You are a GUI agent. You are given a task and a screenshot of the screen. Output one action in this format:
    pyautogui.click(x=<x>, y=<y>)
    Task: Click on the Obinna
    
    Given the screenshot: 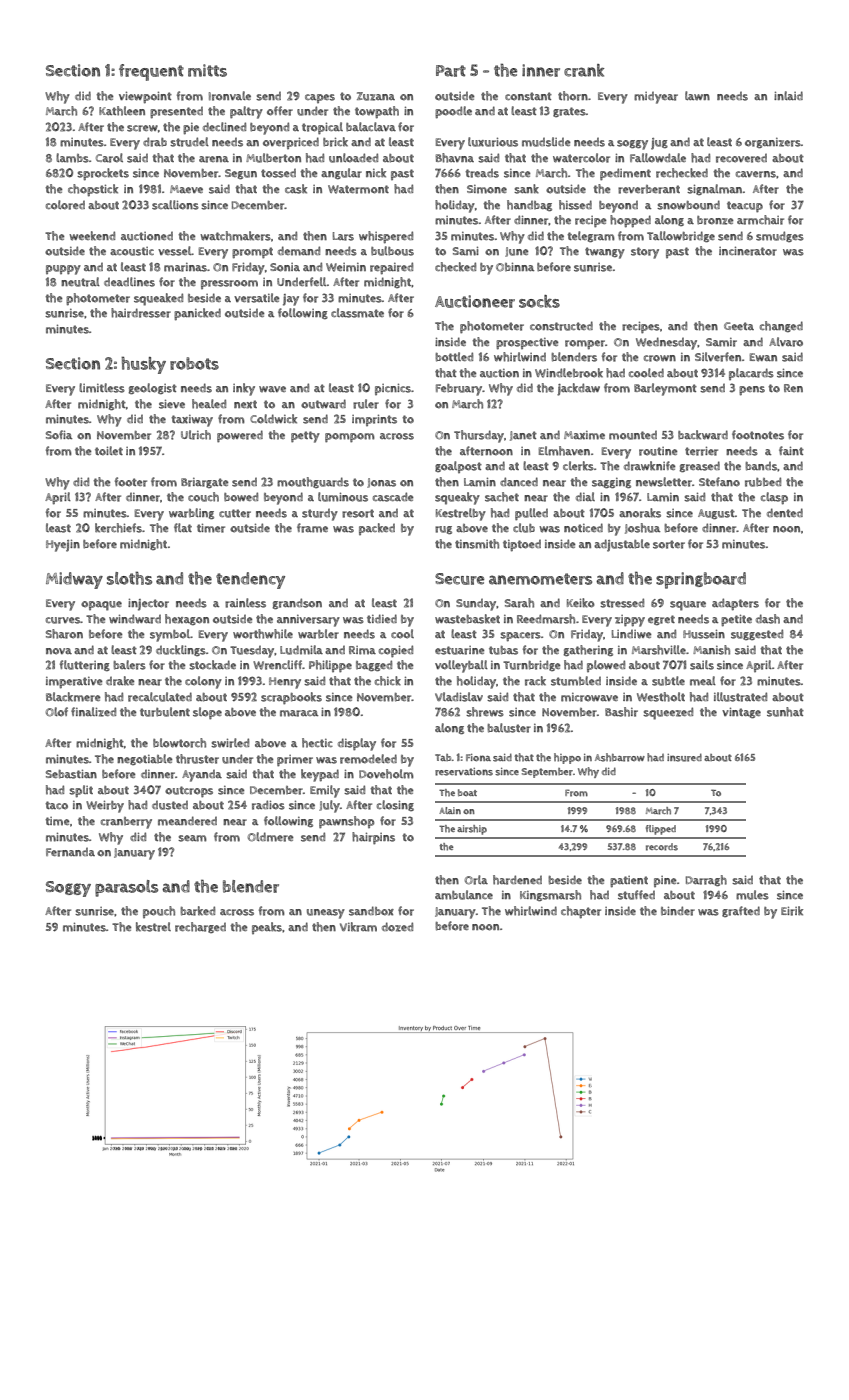 What is the action you would take?
    pyautogui.click(x=515, y=267)
